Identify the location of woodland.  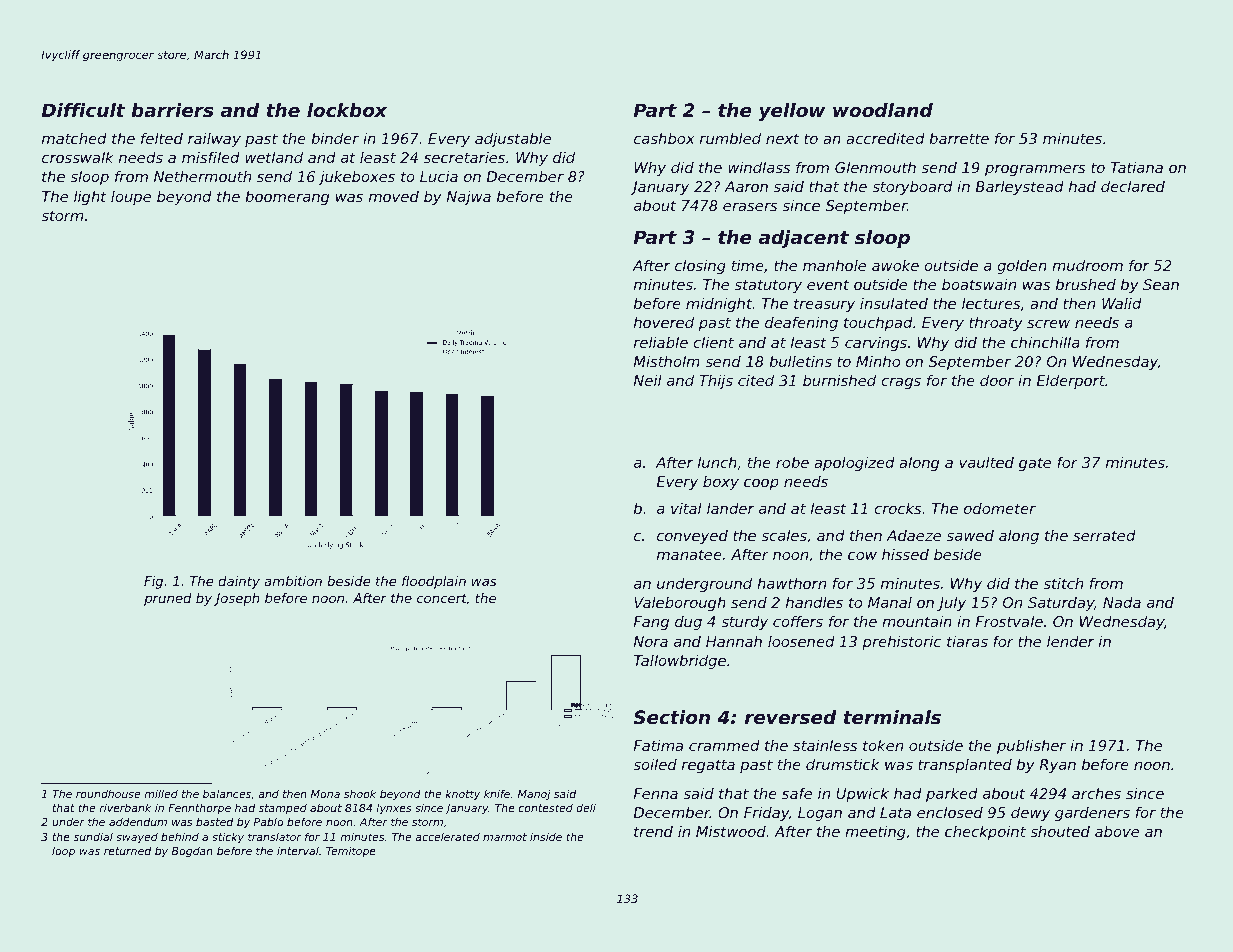
(883, 110).
